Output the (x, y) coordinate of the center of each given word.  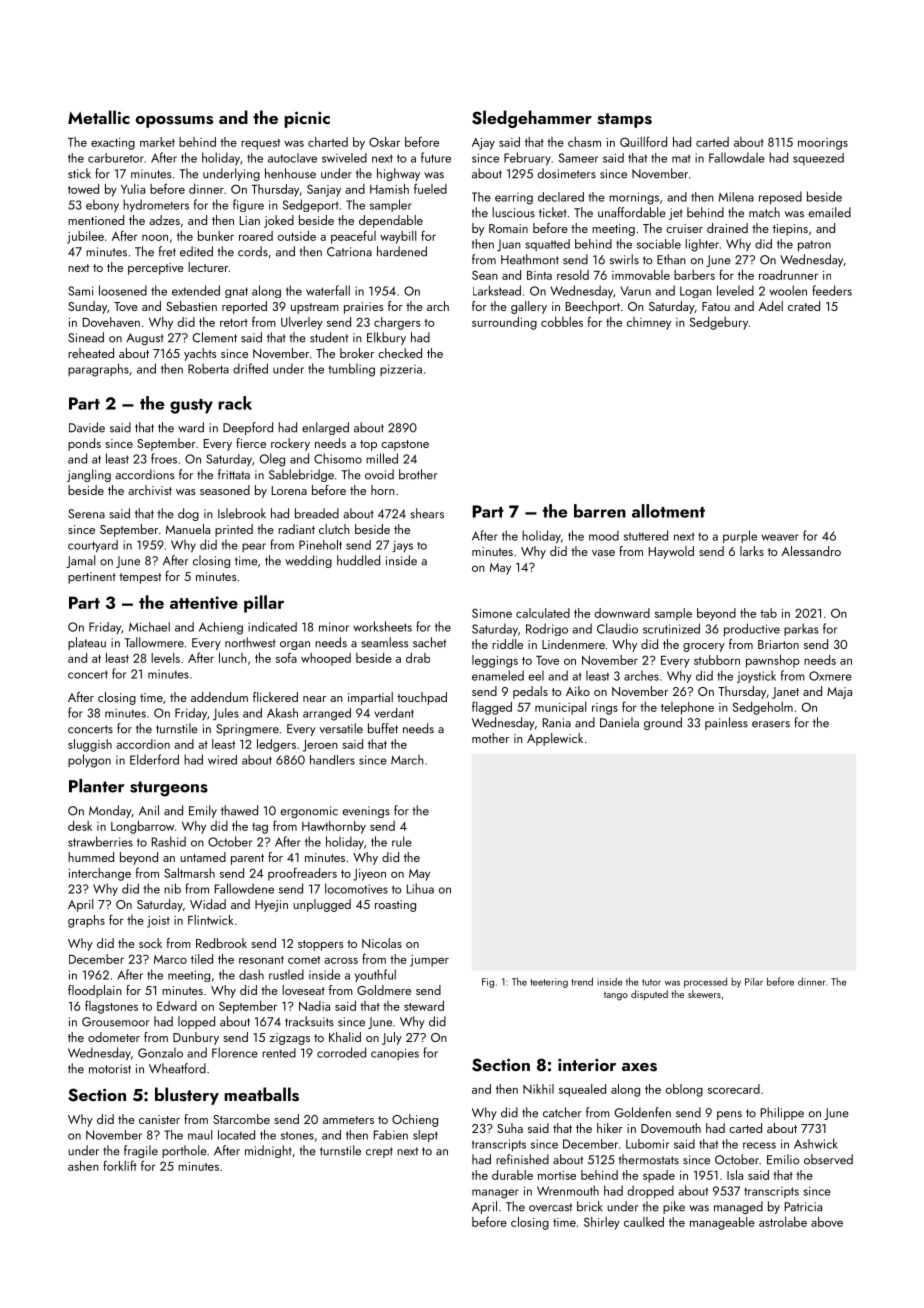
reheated (91, 353)
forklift (120, 1165)
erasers (771, 724)
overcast (550, 1207)
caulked (644, 1222)
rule (402, 841)
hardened (402, 251)
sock (150, 943)
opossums (174, 122)
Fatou (716, 306)
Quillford (643, 141)
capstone (405, 445)
